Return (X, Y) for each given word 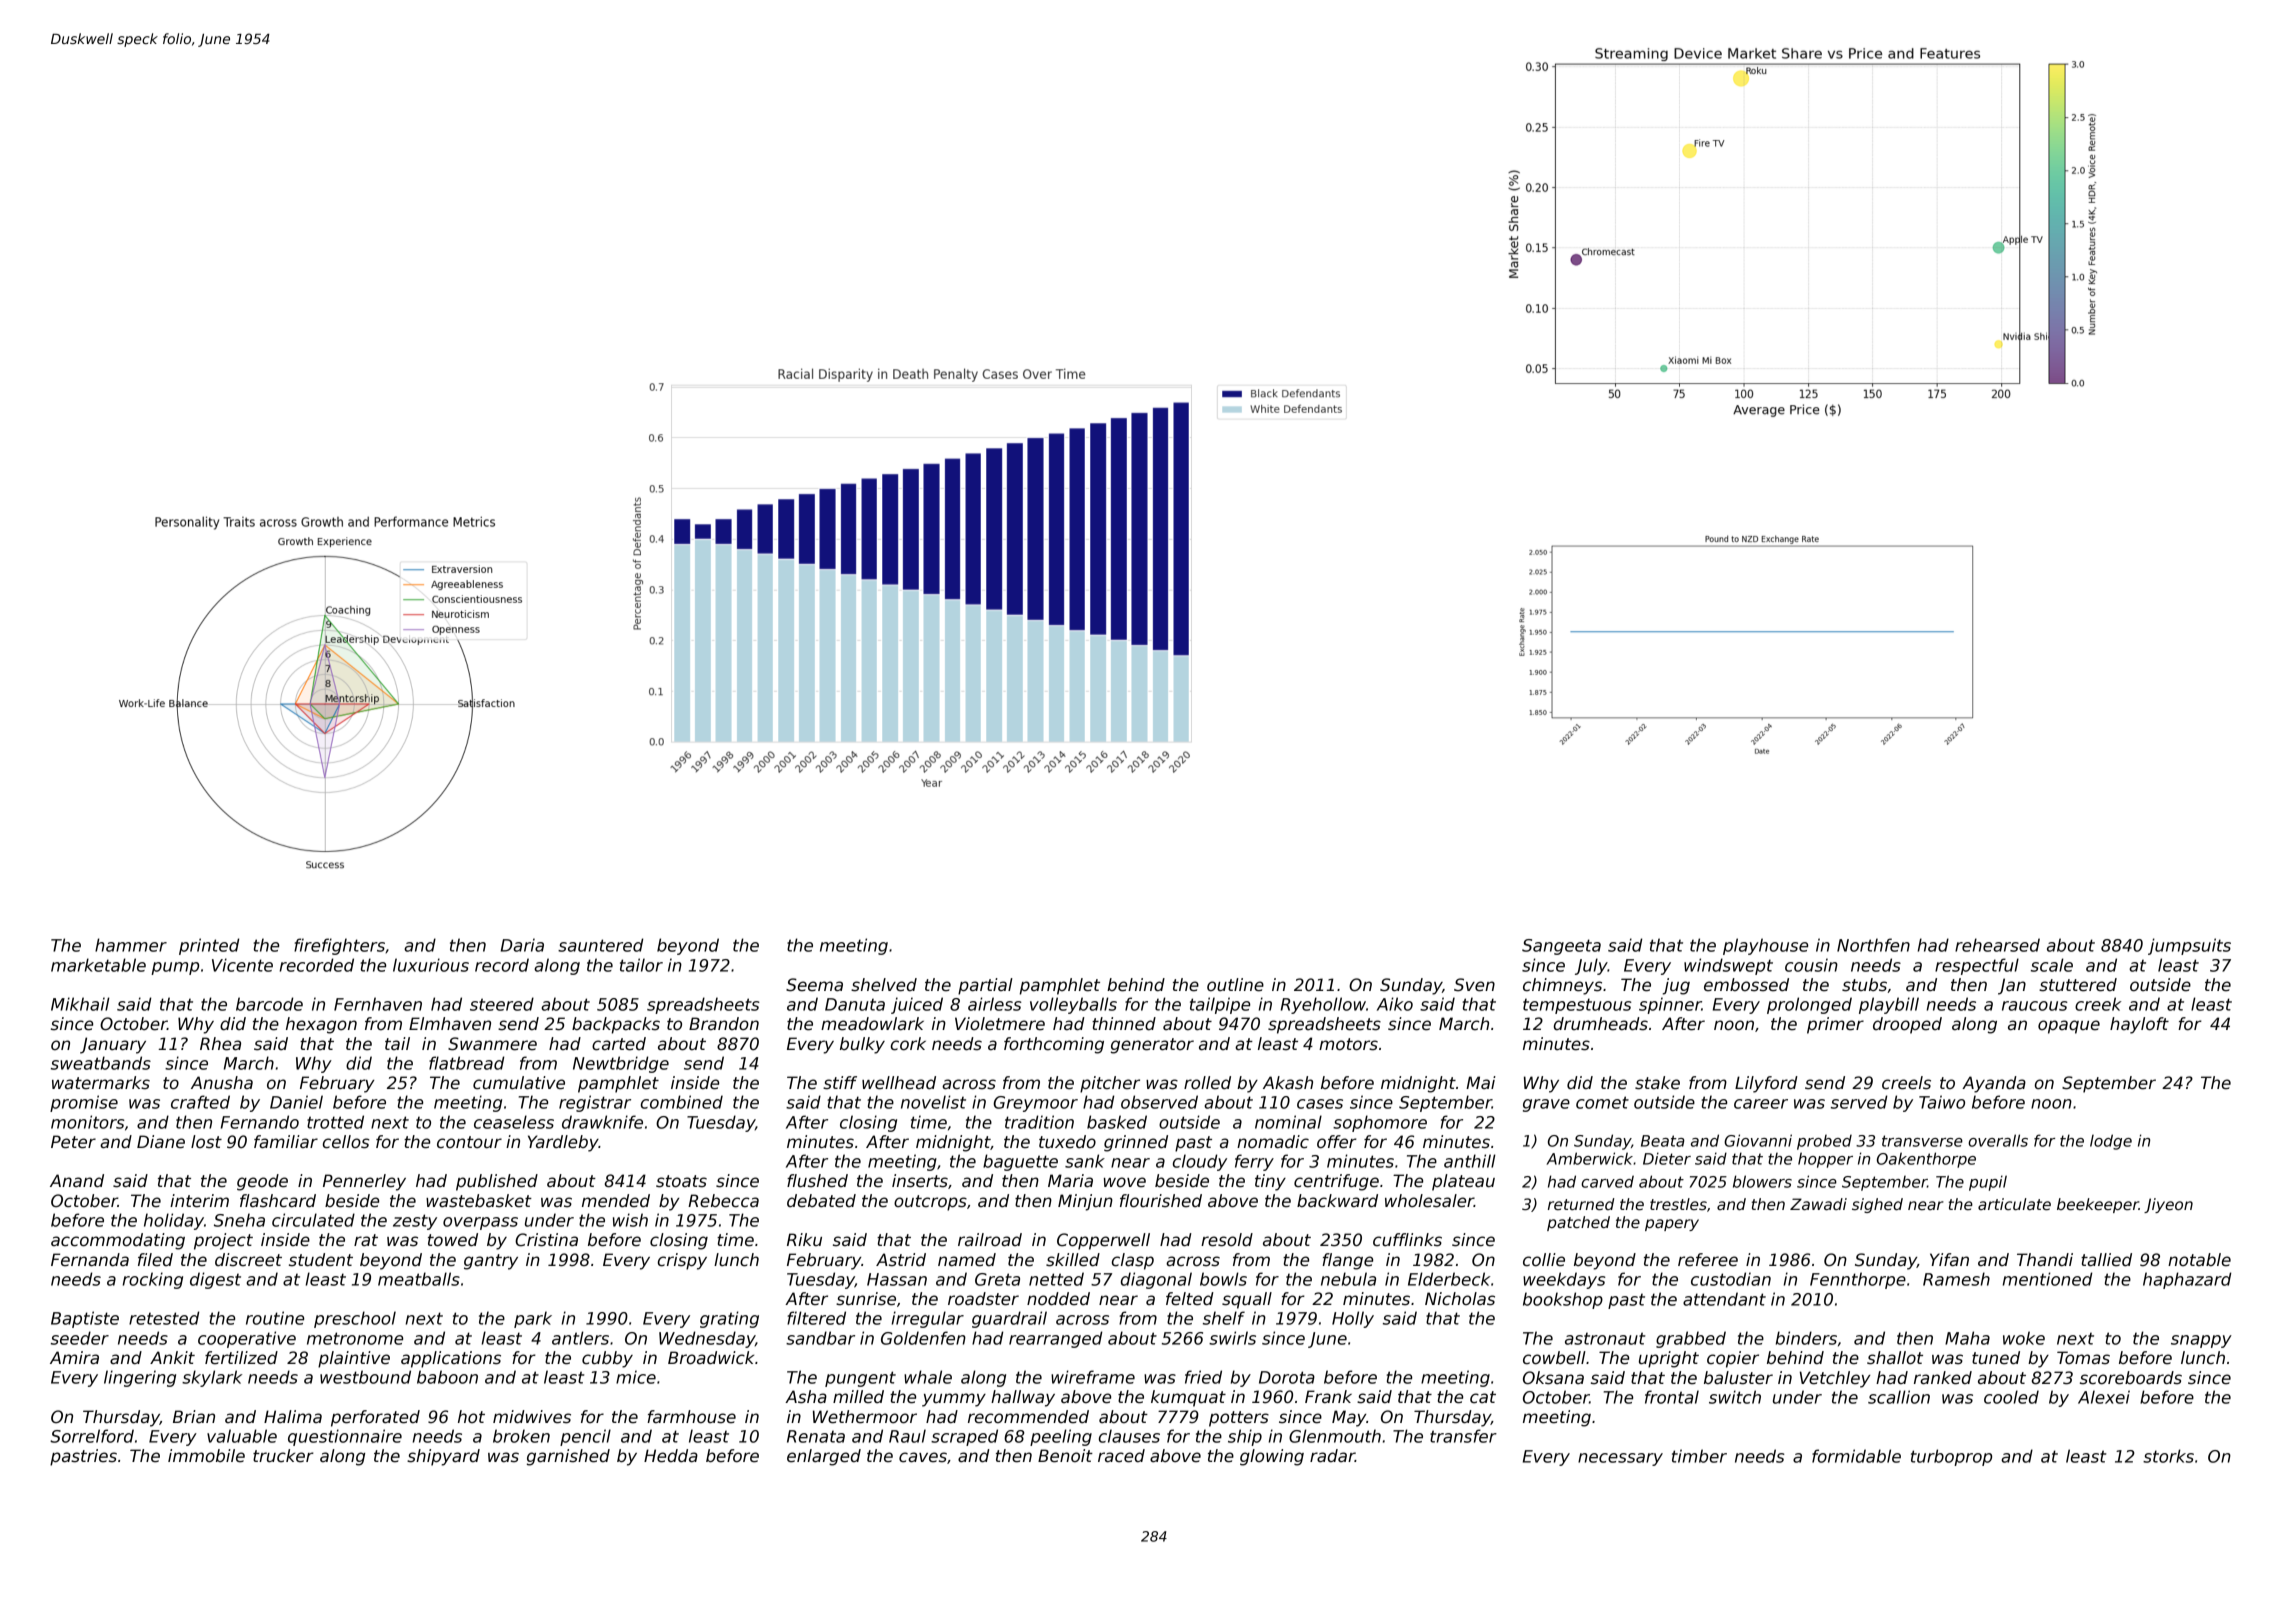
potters (1239, 1419)
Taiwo (1942, 1102)
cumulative (519, 1083)
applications (451, 1359)
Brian (194, 1416)
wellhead (899, 1083)
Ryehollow (1323, 1005)
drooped (1907, 1025)
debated (821, 1201)
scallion (1899, 1397)
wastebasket (479, 1201)
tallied (2106, 1260)
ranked (1943, 1378)
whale (928, 1377)
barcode (269, 1004)
